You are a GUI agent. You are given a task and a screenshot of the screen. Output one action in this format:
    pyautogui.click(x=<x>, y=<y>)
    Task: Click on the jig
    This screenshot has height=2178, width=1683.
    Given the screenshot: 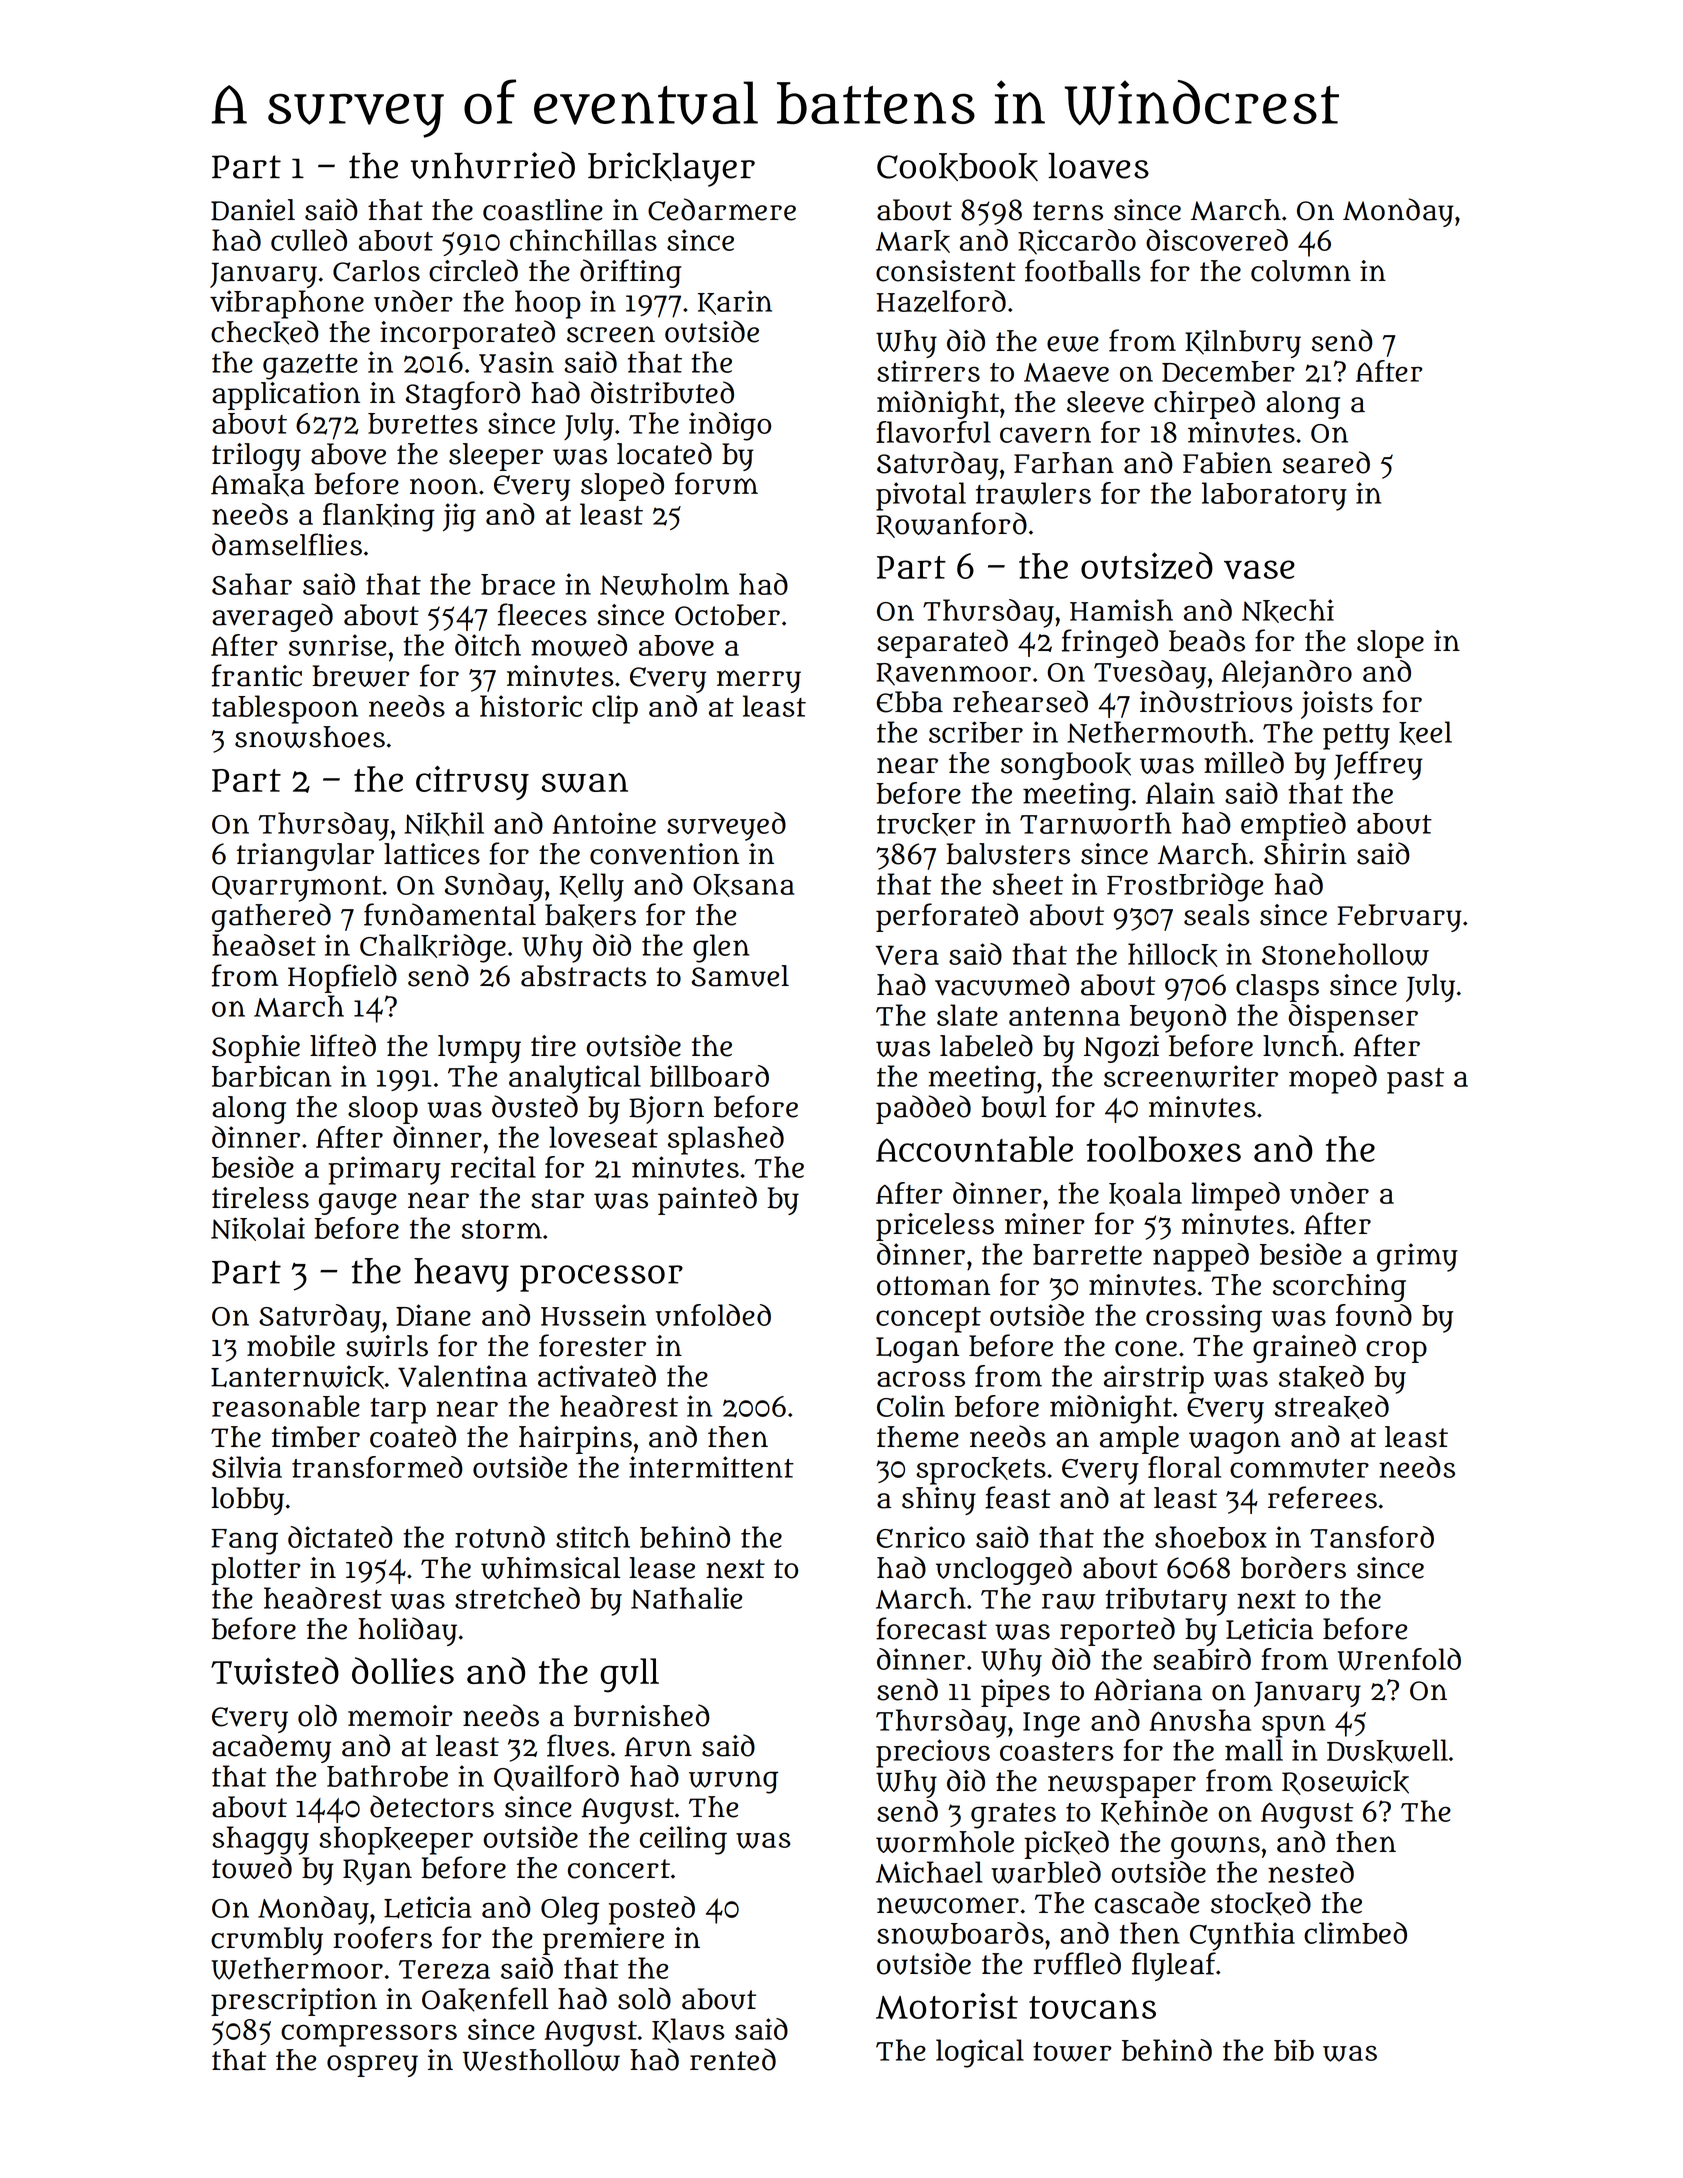 What is the action you would take?
    pyautogui.click(x=459, y=517)
